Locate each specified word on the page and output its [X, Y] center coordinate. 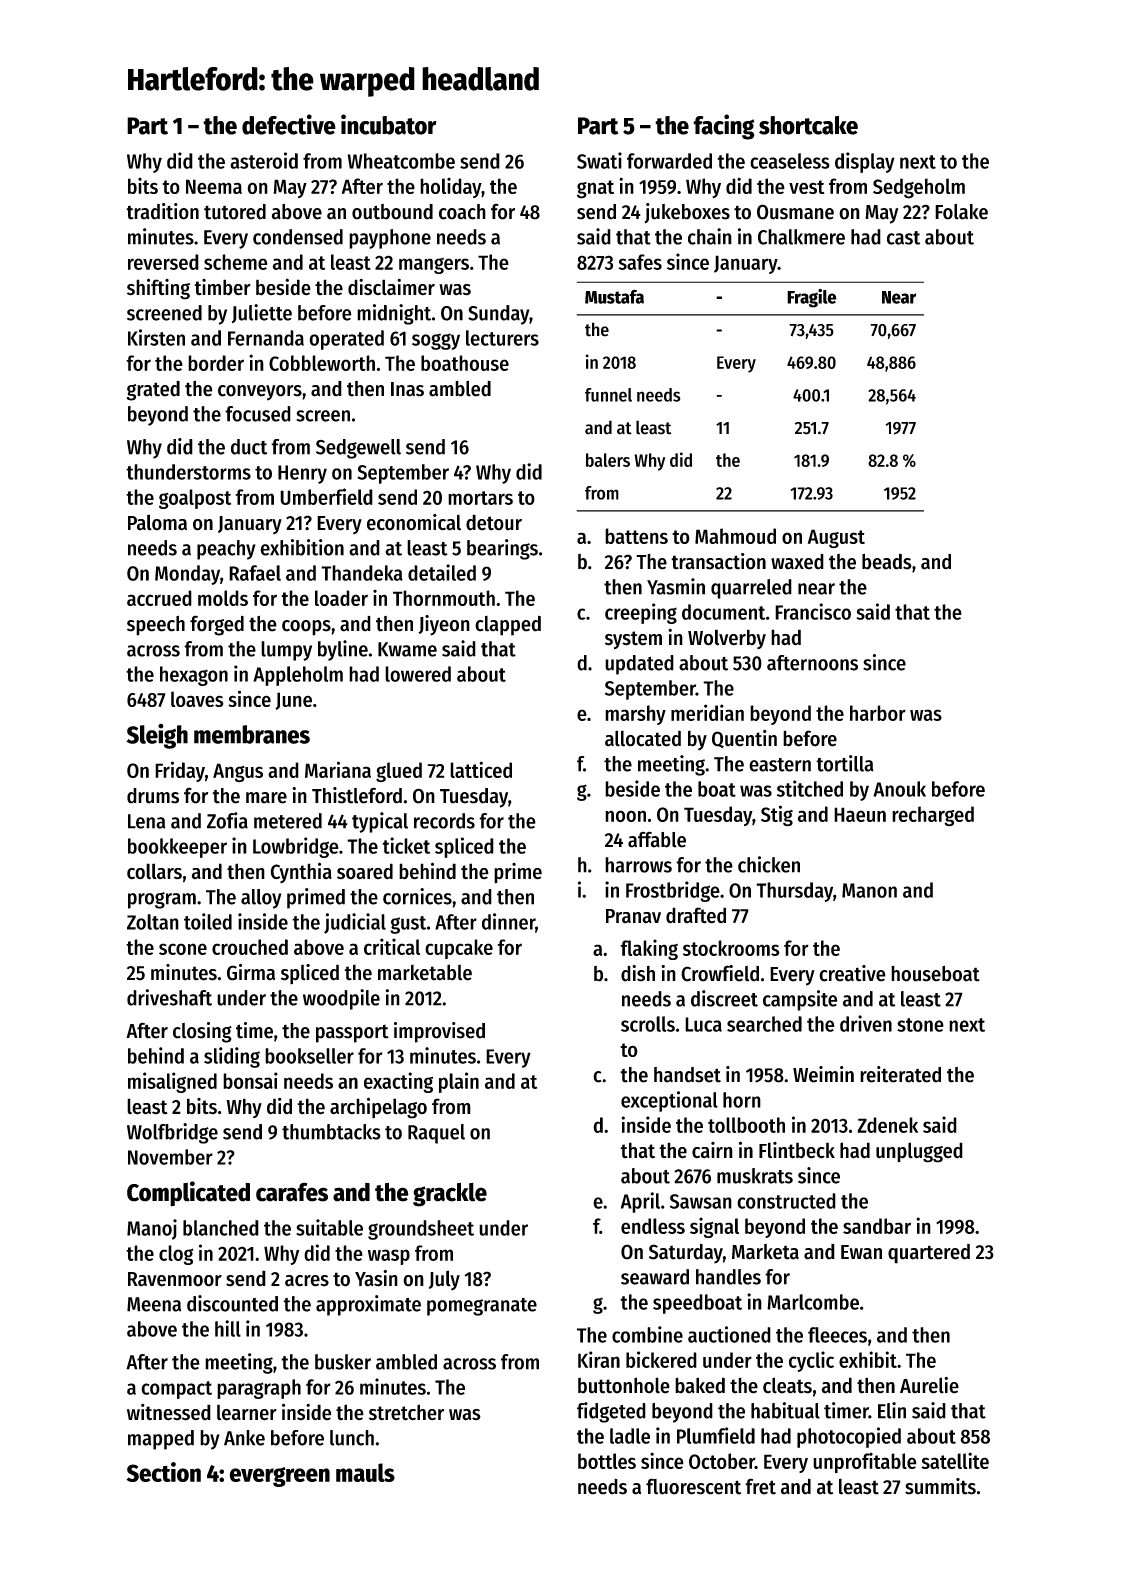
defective [289, 124]
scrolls [648, 1024]
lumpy [286, 651]
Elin [892, 1410]
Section [163, 1472]
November [170, 1157]
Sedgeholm [919, 188]
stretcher [406, 1412]
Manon [869, 890]
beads [887, 561]
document [723, 612]
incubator [389, 124]
